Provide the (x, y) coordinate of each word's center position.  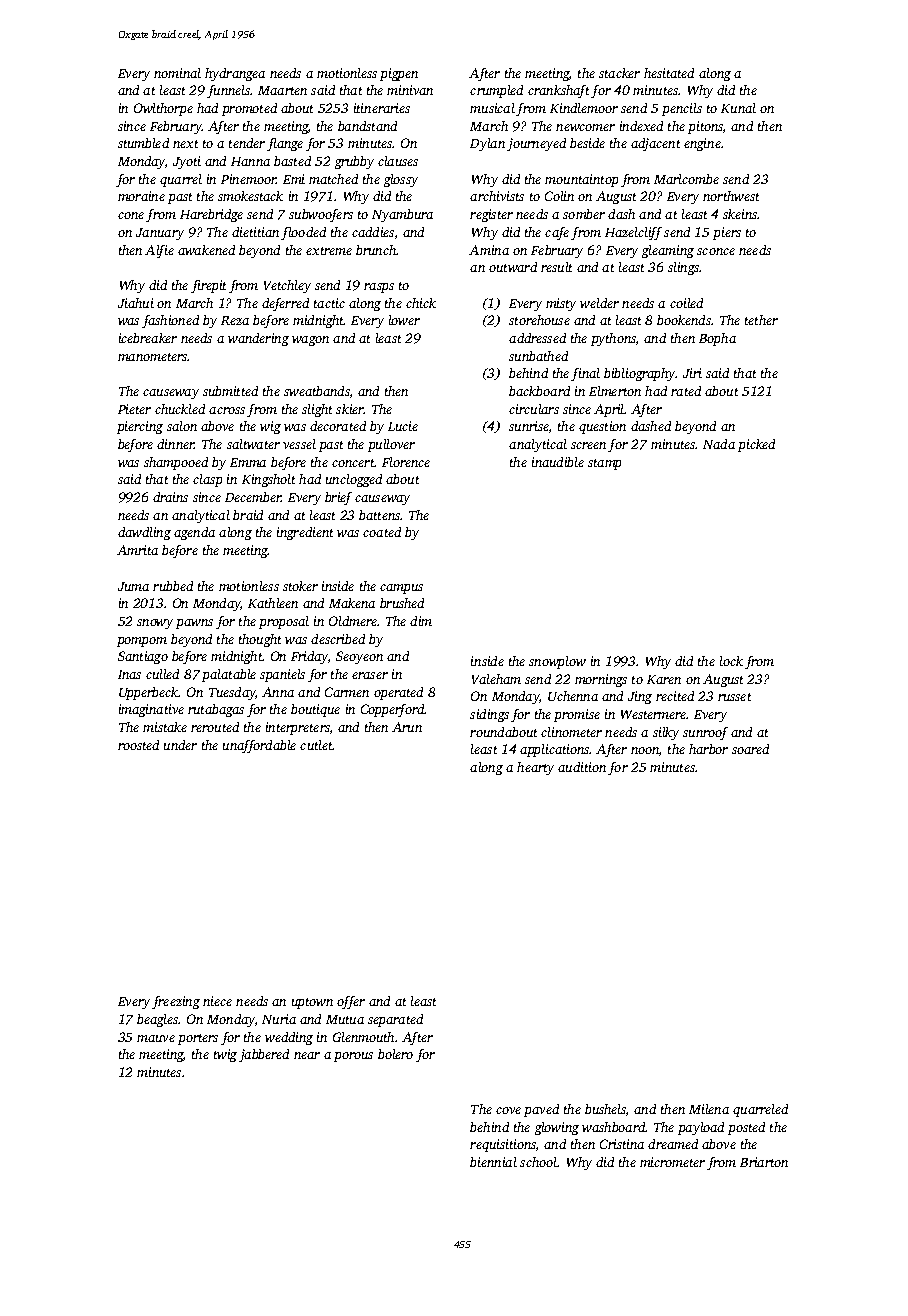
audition (582, 767)
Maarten (282, 90)
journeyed (536, 144)
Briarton (764, 1162)
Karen (664, 679)
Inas (129, 674)
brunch (376, 250)
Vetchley (287, 286)
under (180, 745)
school (538, 1162)
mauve (156, 1038)
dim (421, 621)
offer (351, 1002)
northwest (731, 196)
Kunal (738, 108)
